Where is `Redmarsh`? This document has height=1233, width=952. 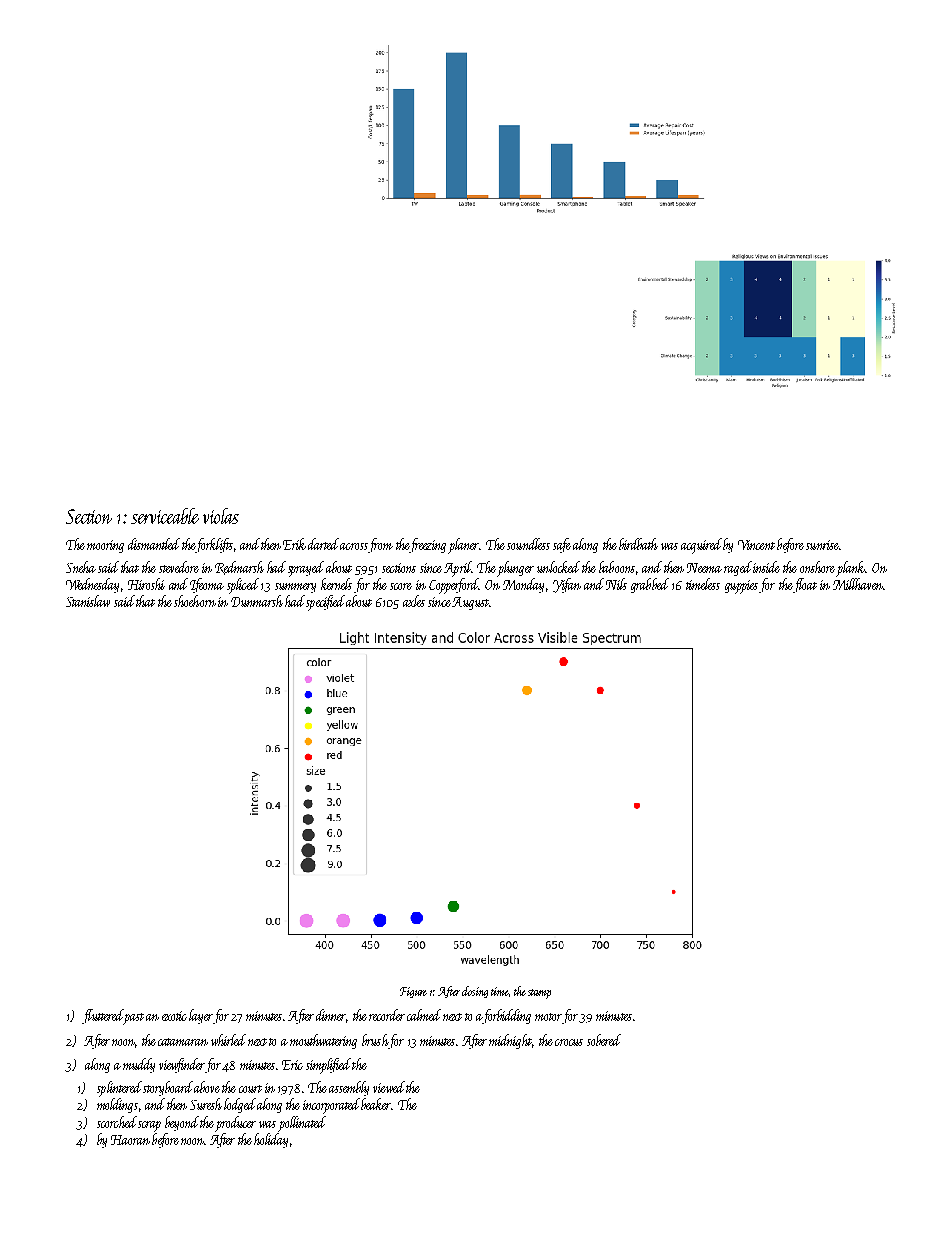
Redmarsh is located at coordinates (239, 568).
